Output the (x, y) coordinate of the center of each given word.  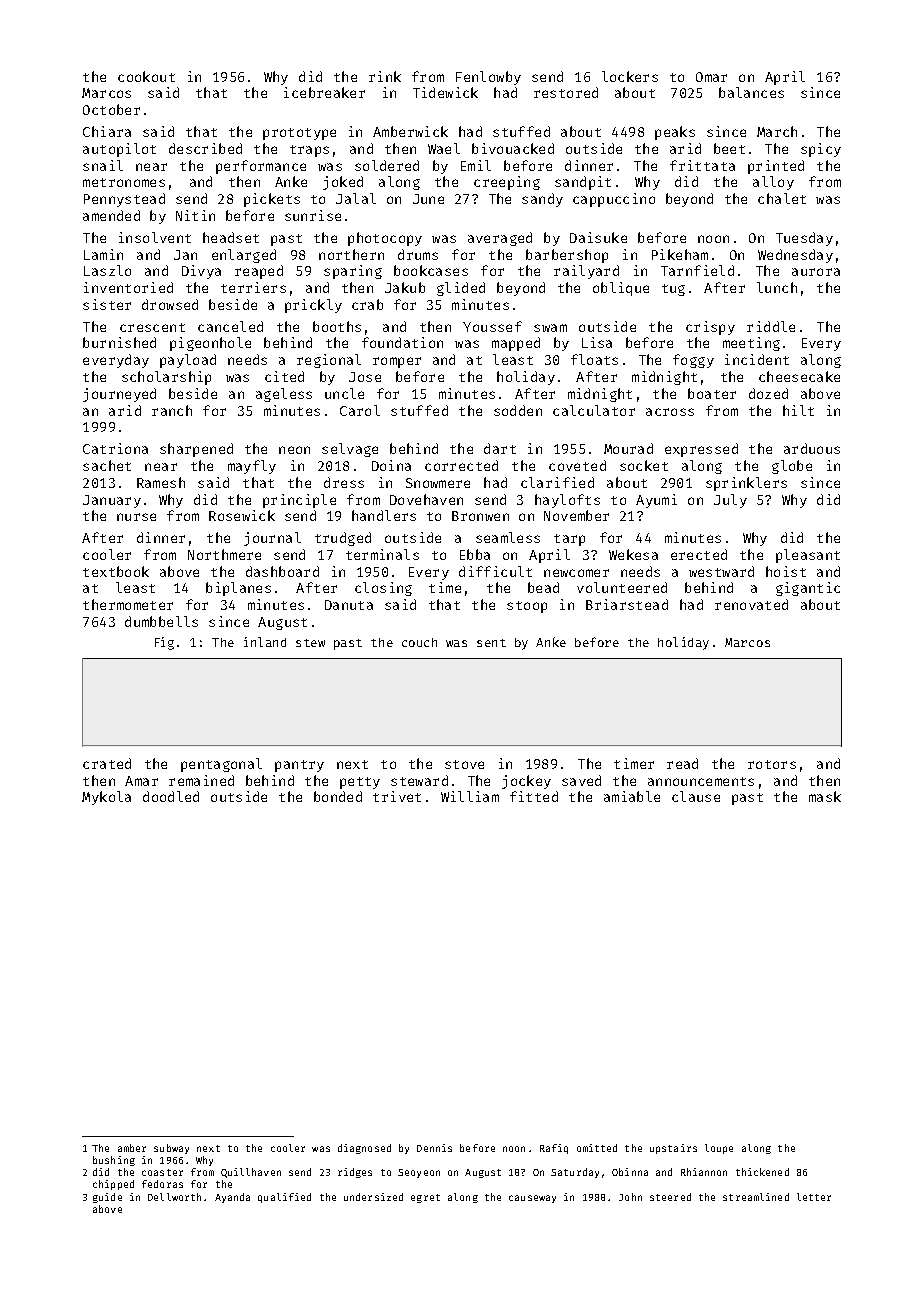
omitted (597, 1148)
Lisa (597, 342)
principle (299, 501)
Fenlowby (488, 78)
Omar (711, 77)
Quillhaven (251, 1173)
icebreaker (324, 92)
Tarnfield (697, 270)
